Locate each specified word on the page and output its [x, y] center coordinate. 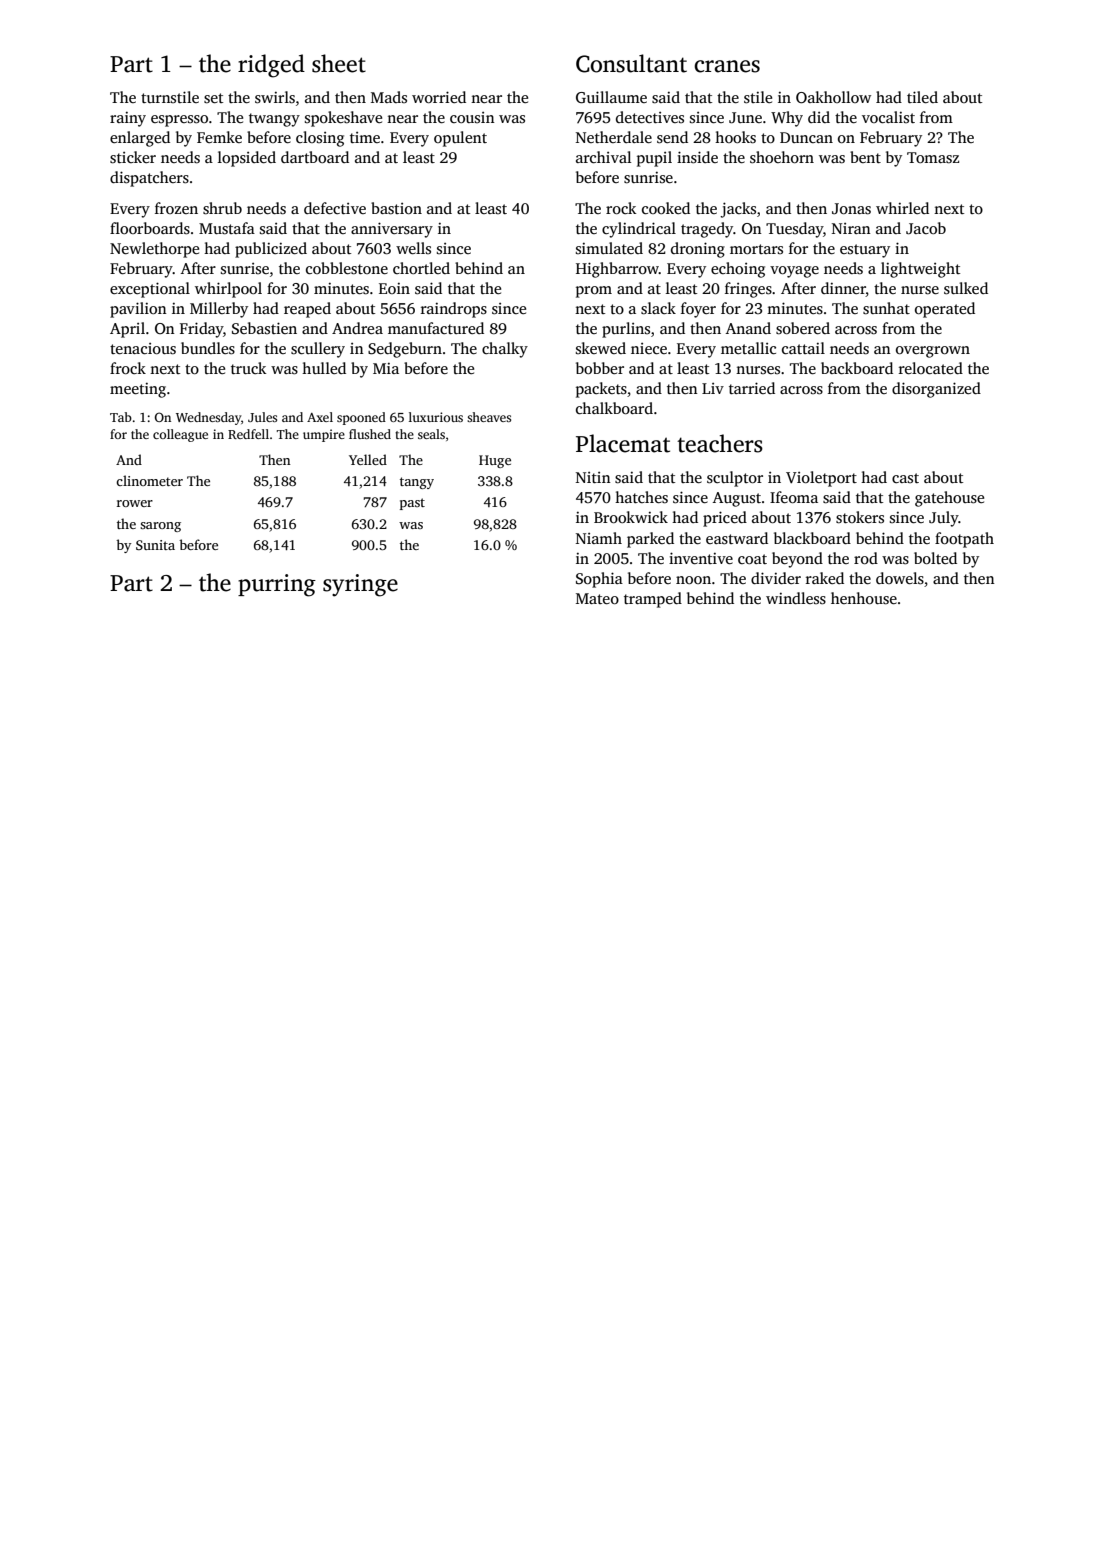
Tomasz [933, 158]
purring [277, 585]
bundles [208, 348]
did [819, 117]
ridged [271, 66]
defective [335, 208]
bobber [600, 368]
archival [603, 157]
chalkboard [614, 408]
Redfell [248, 434]
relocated [931, 368]
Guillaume [611, 97]
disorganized [936, 390]
